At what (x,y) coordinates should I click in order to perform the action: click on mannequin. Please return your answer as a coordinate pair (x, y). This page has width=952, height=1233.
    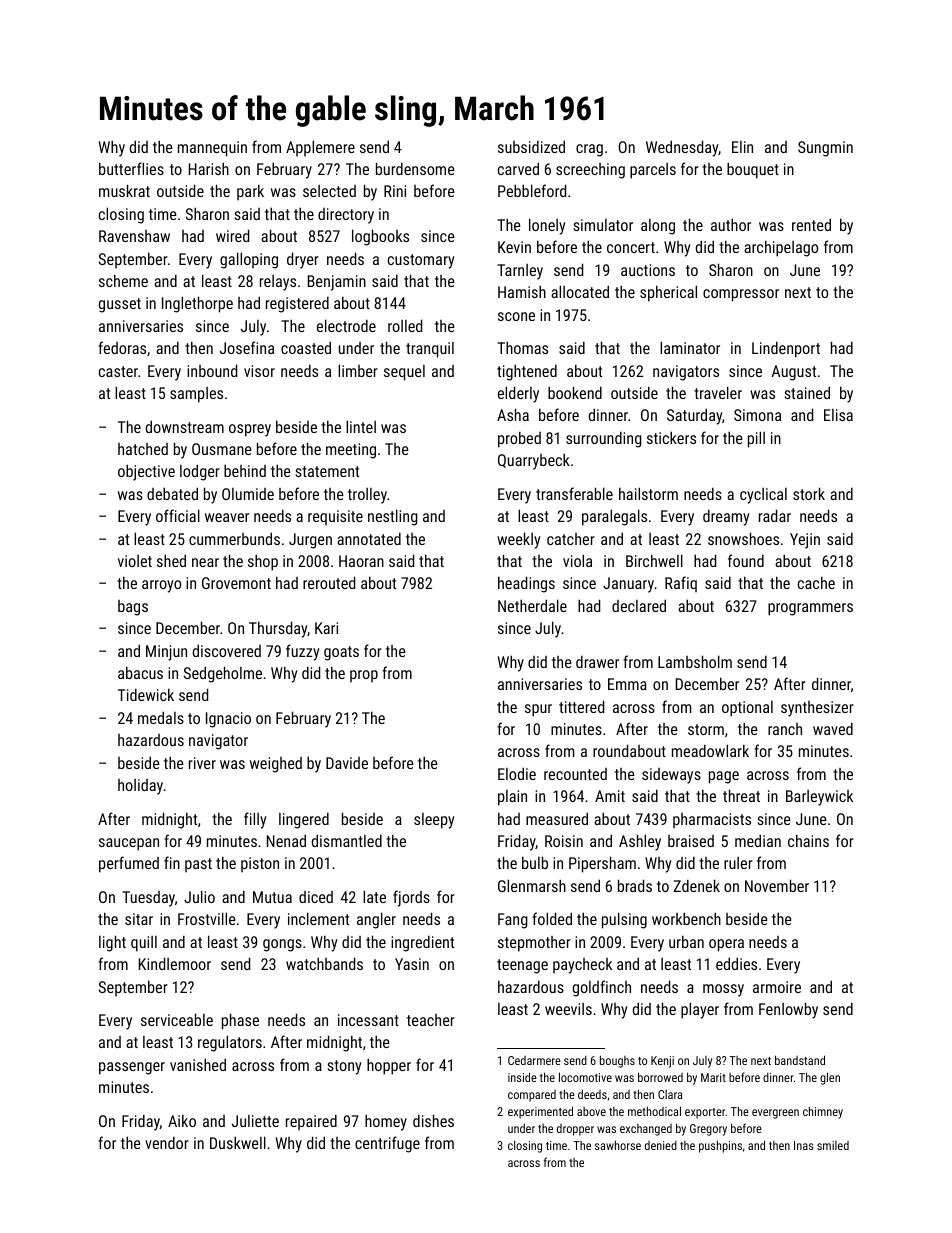
    Looking at the image, I should click on (212, 149).
